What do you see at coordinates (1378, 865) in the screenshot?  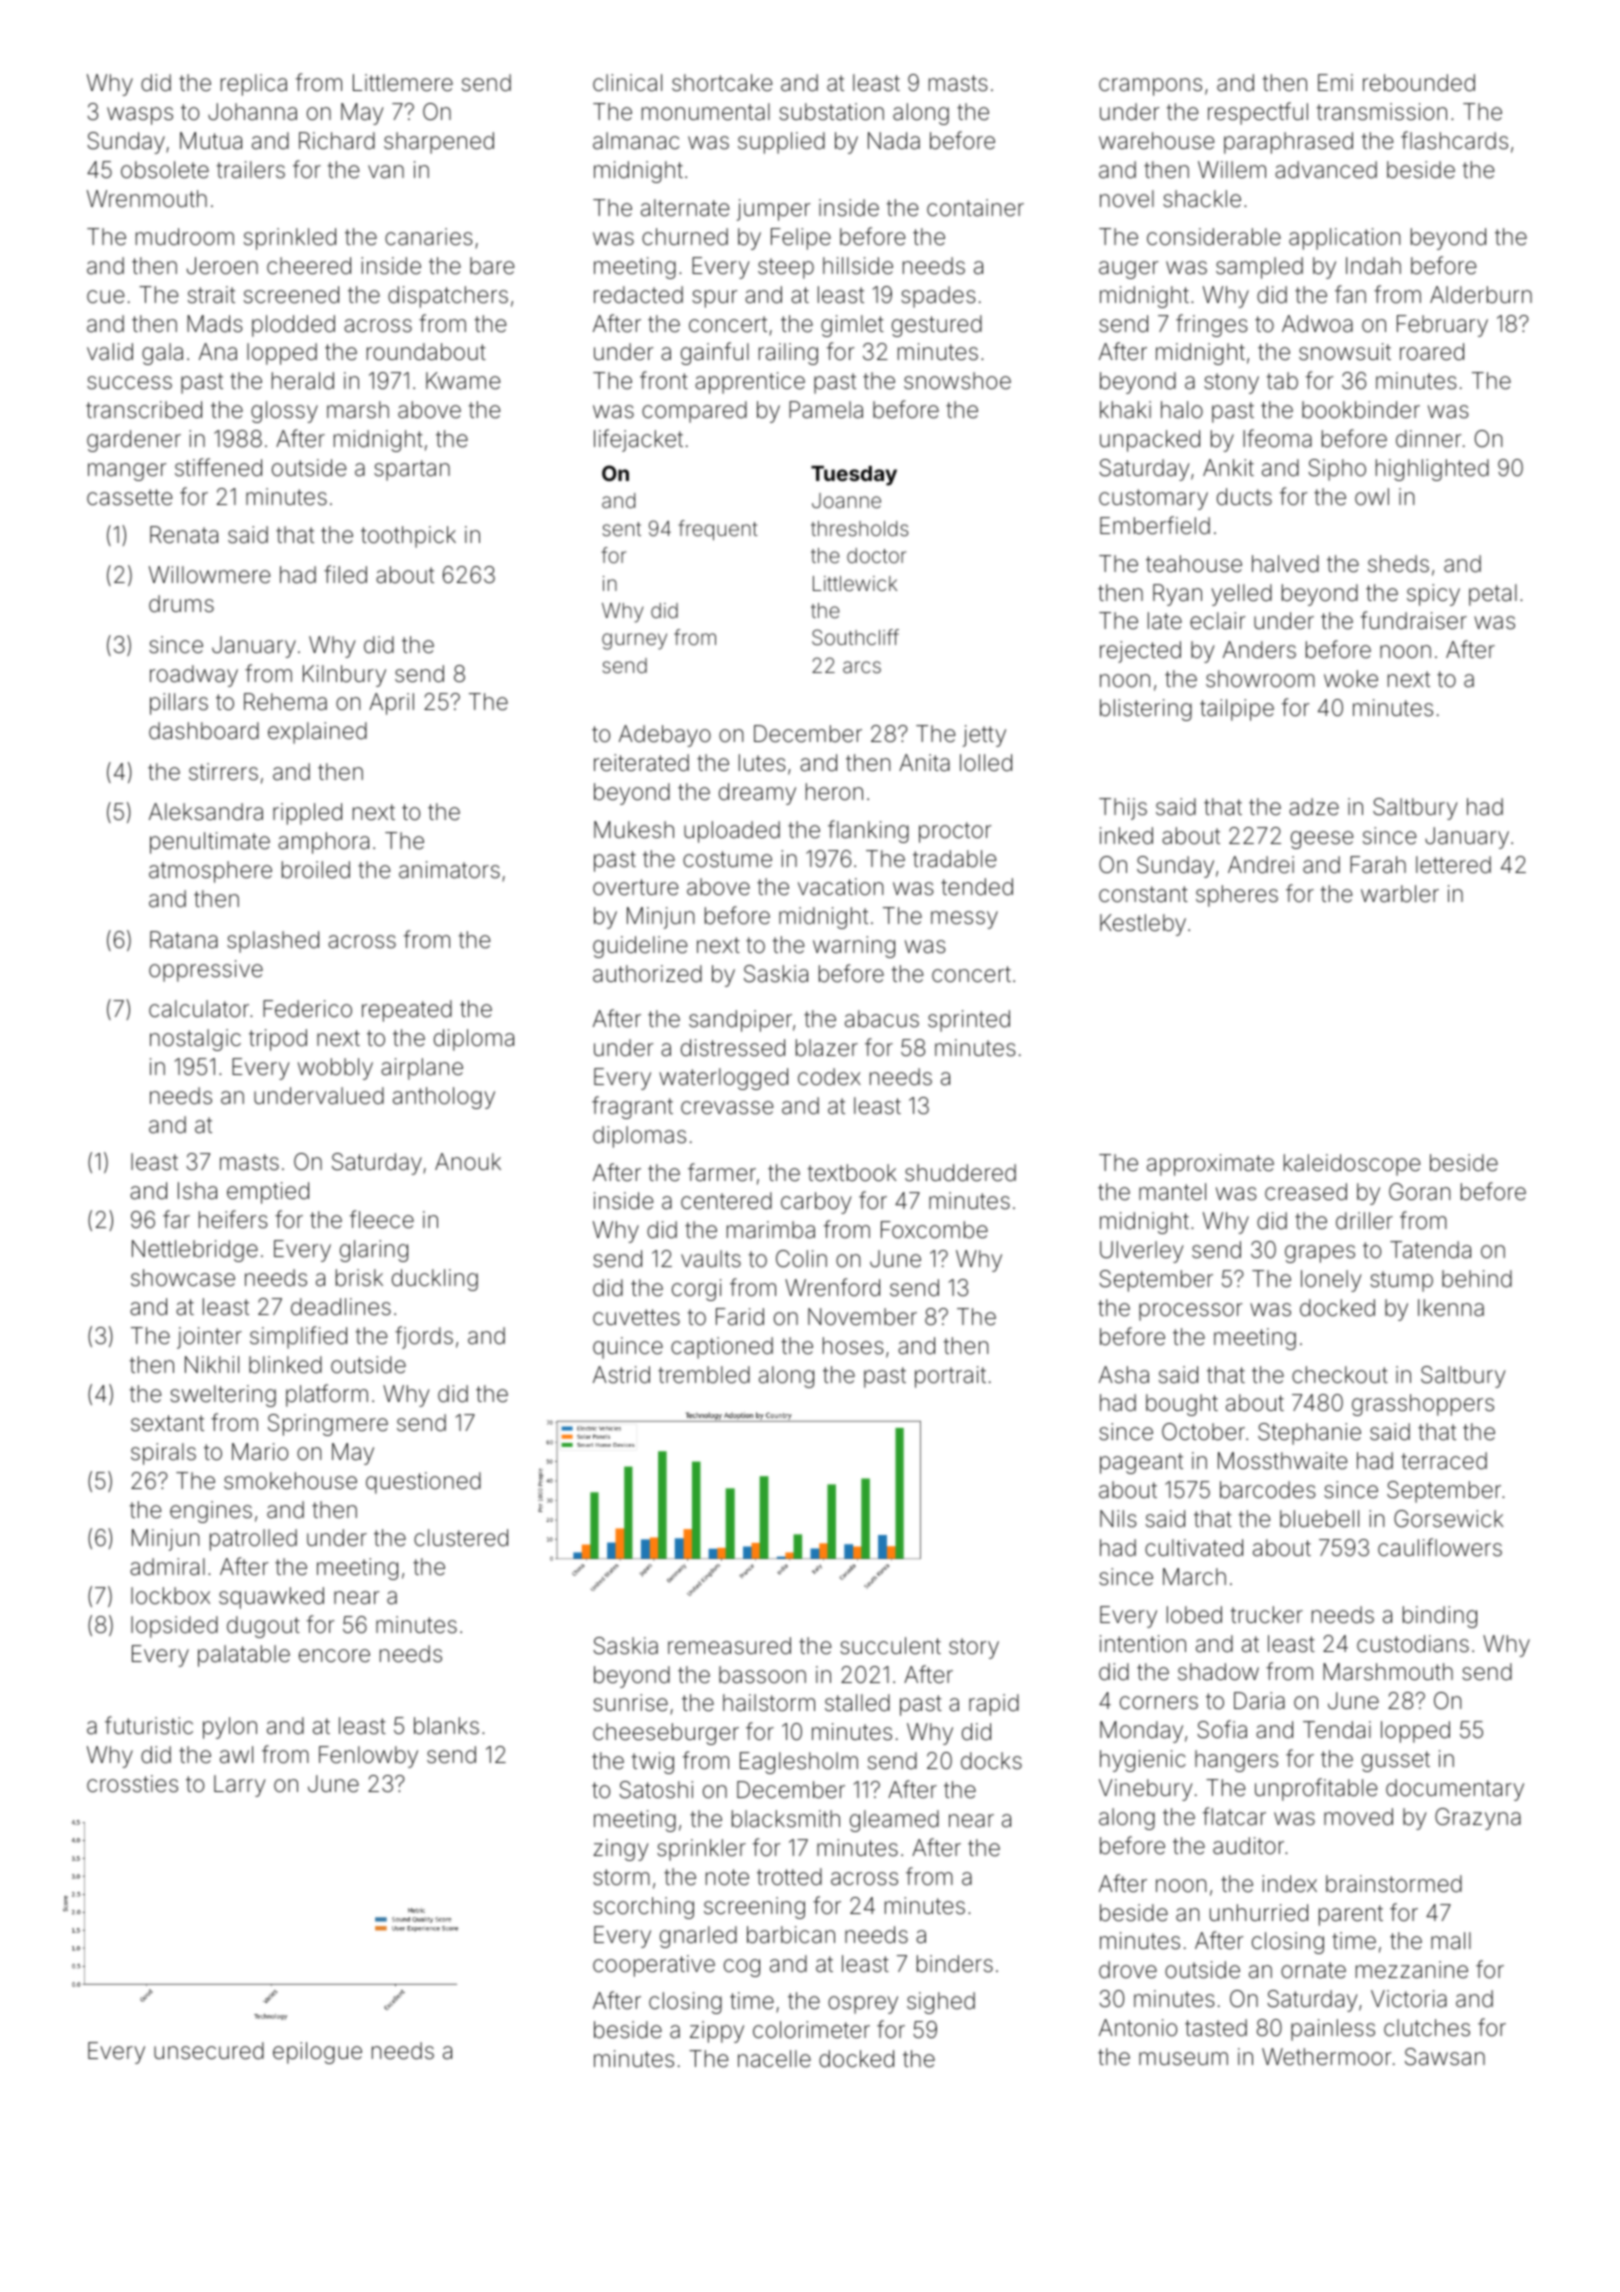 I see `Farah` at bounding box center [1378, 865].
